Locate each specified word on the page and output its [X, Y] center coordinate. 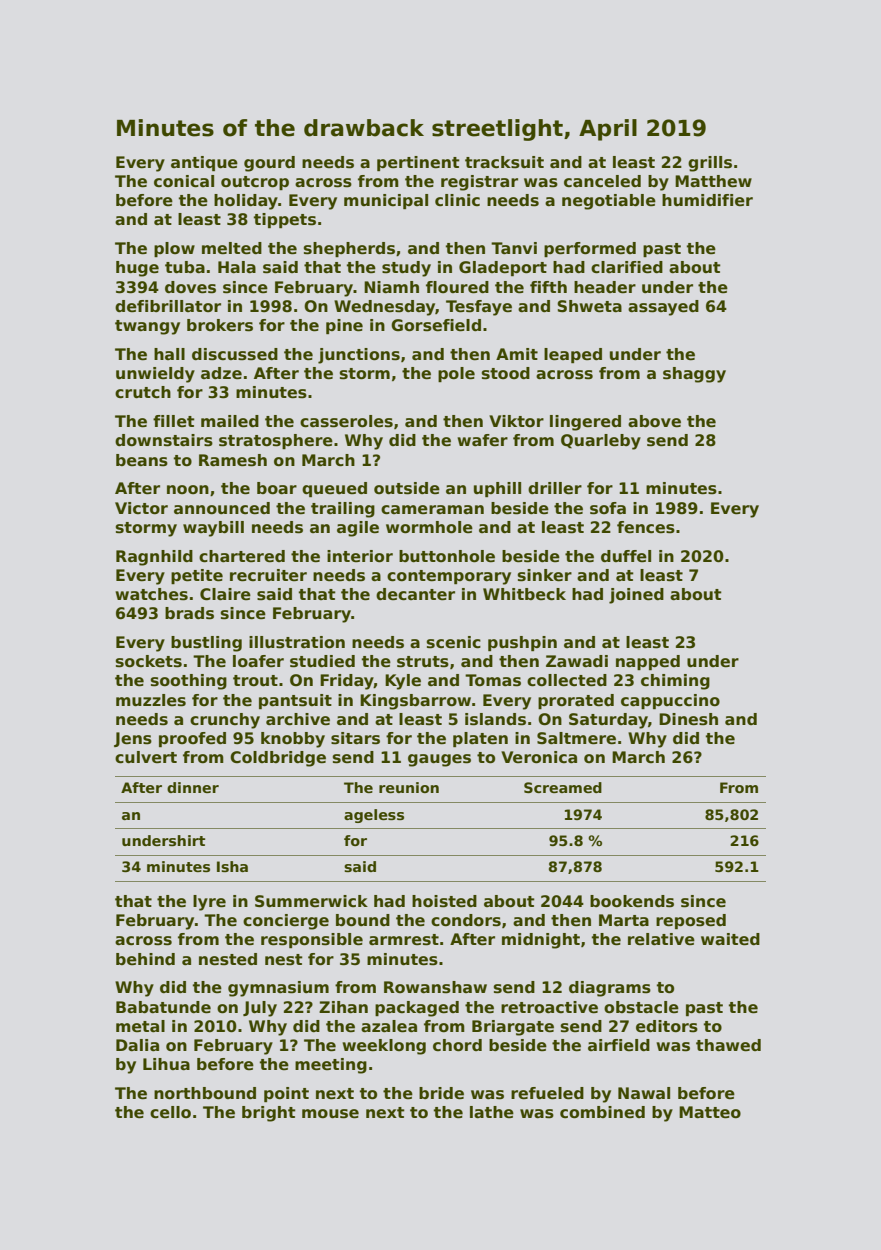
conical [184, 181]
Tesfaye [479, 308]
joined [636, 596]
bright [269, 1114]
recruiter [268, 575]
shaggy [694, 375]
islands [495, 719]
